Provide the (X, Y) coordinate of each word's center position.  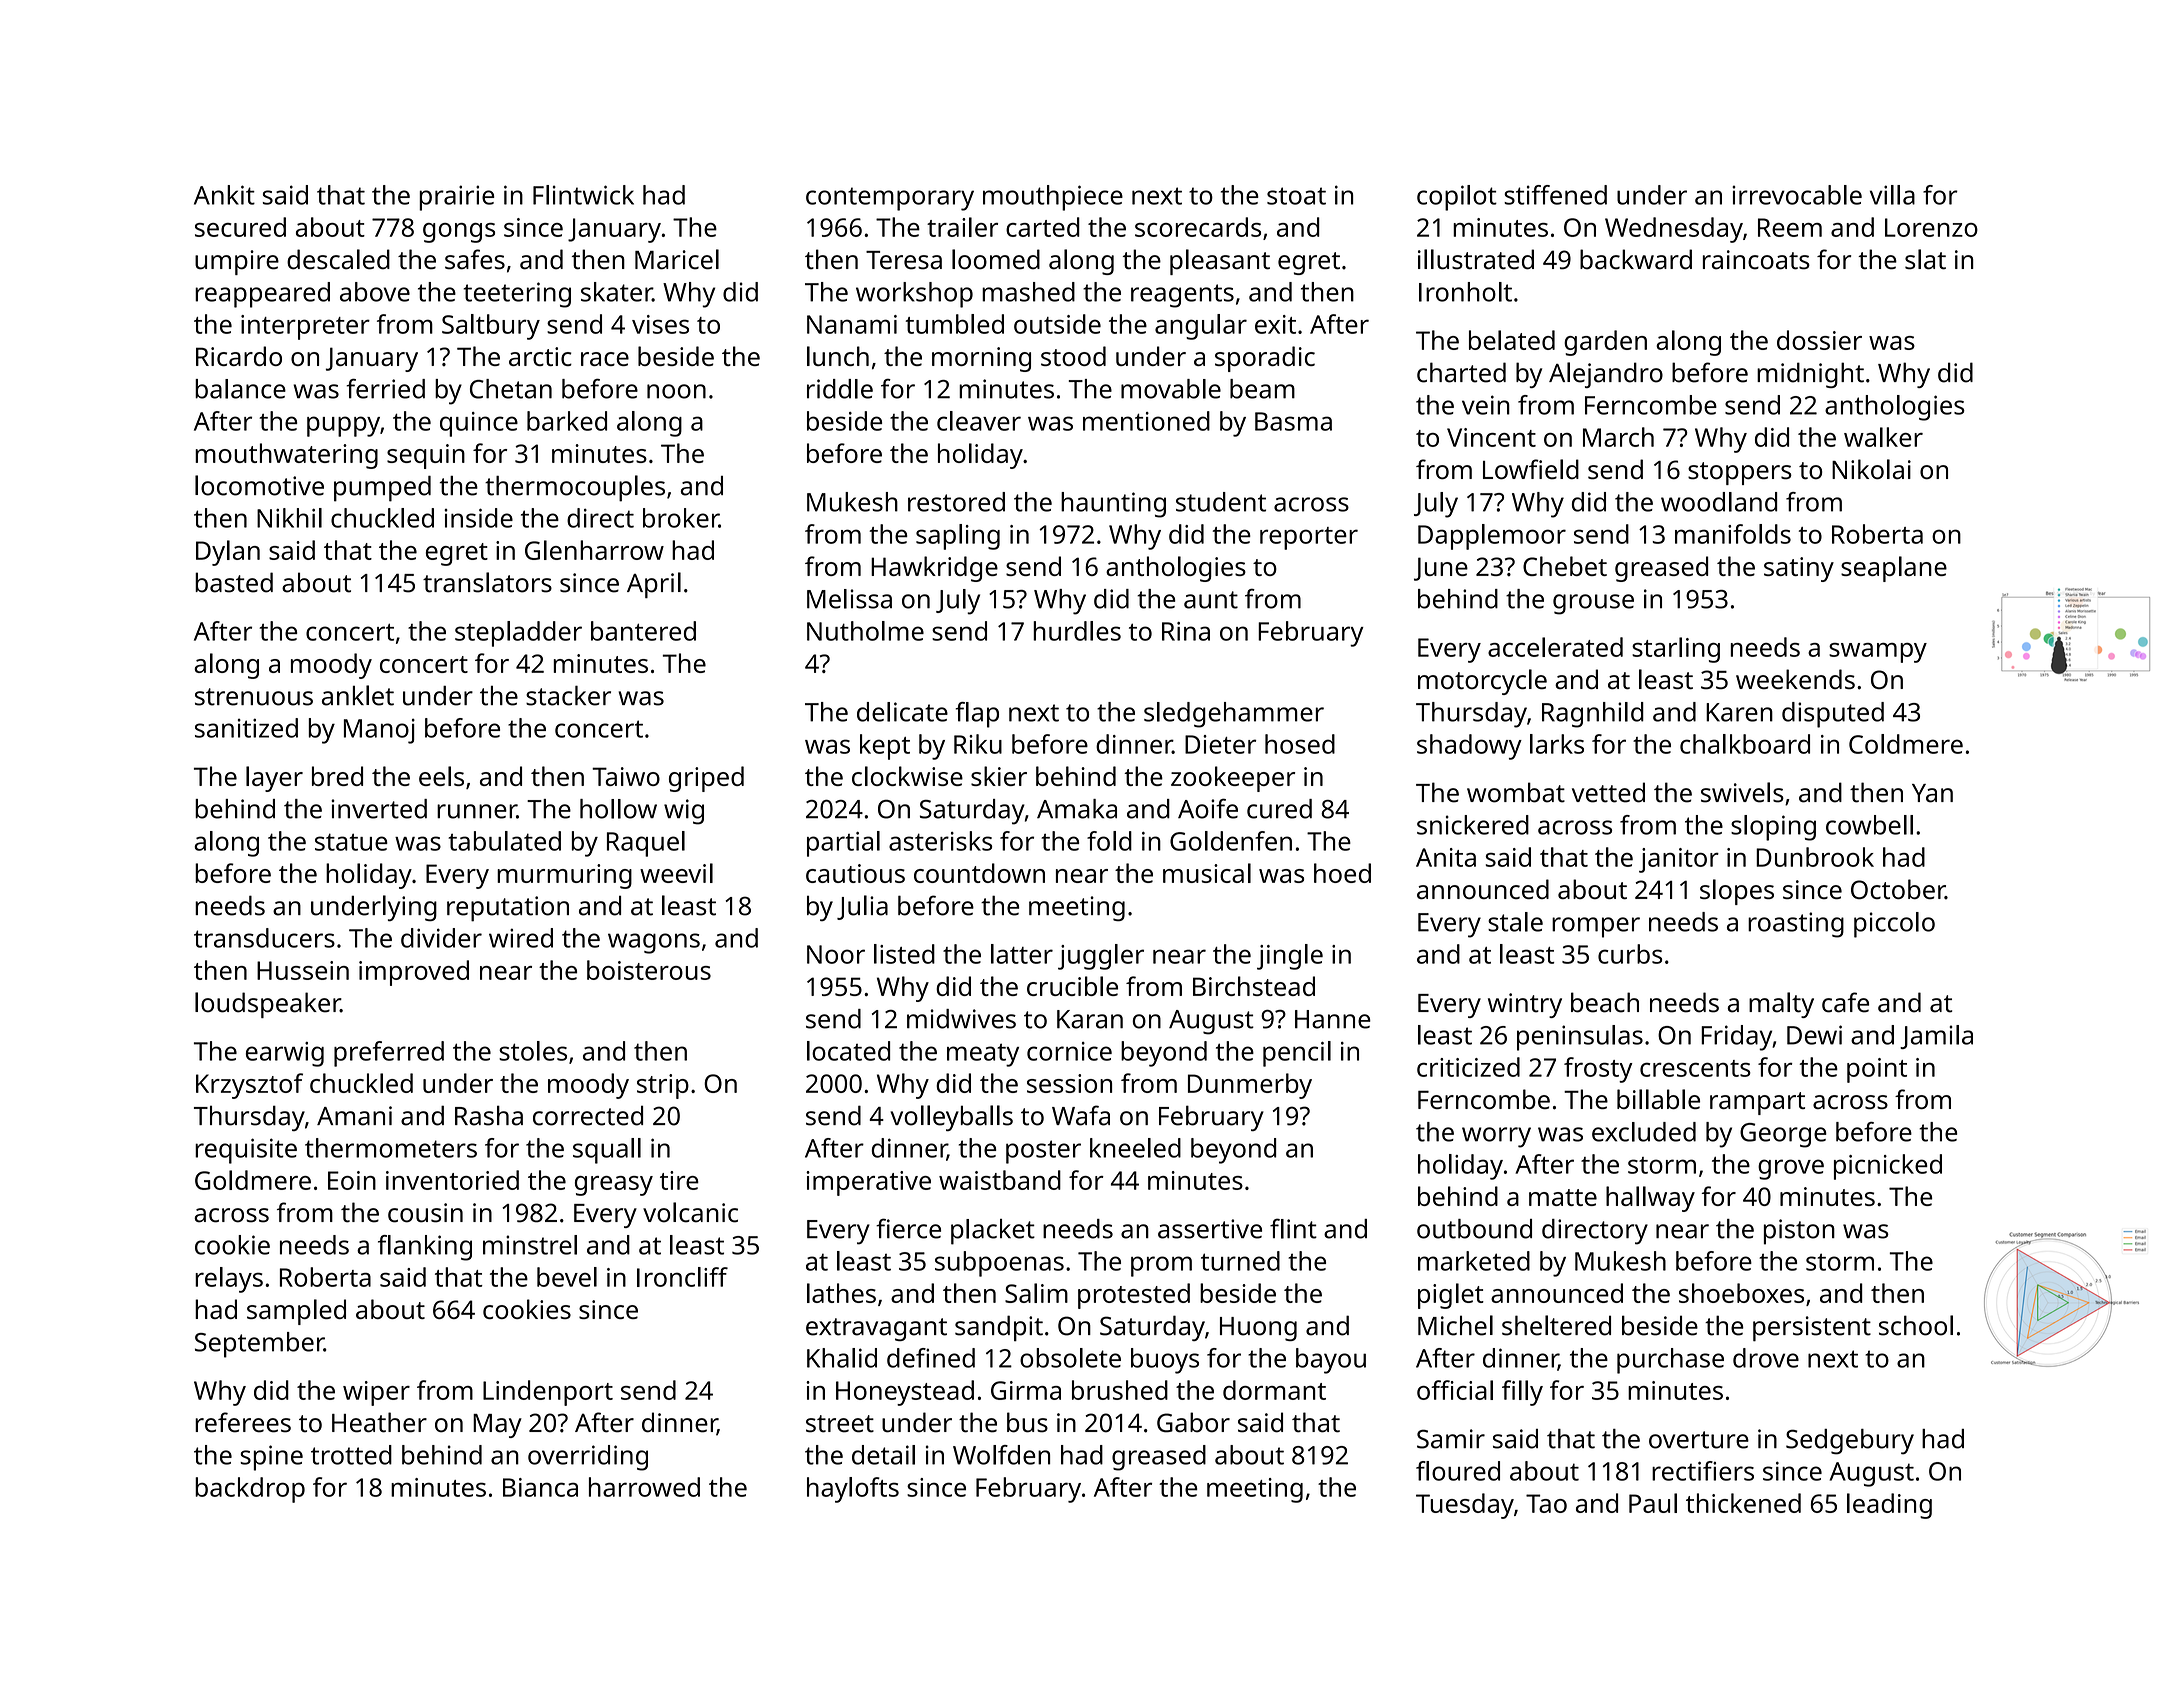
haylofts (853, 1490)
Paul (1653, 1503)
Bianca (540, 1487)
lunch (838, 356)
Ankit (224, 195)
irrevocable (1797, 195)
